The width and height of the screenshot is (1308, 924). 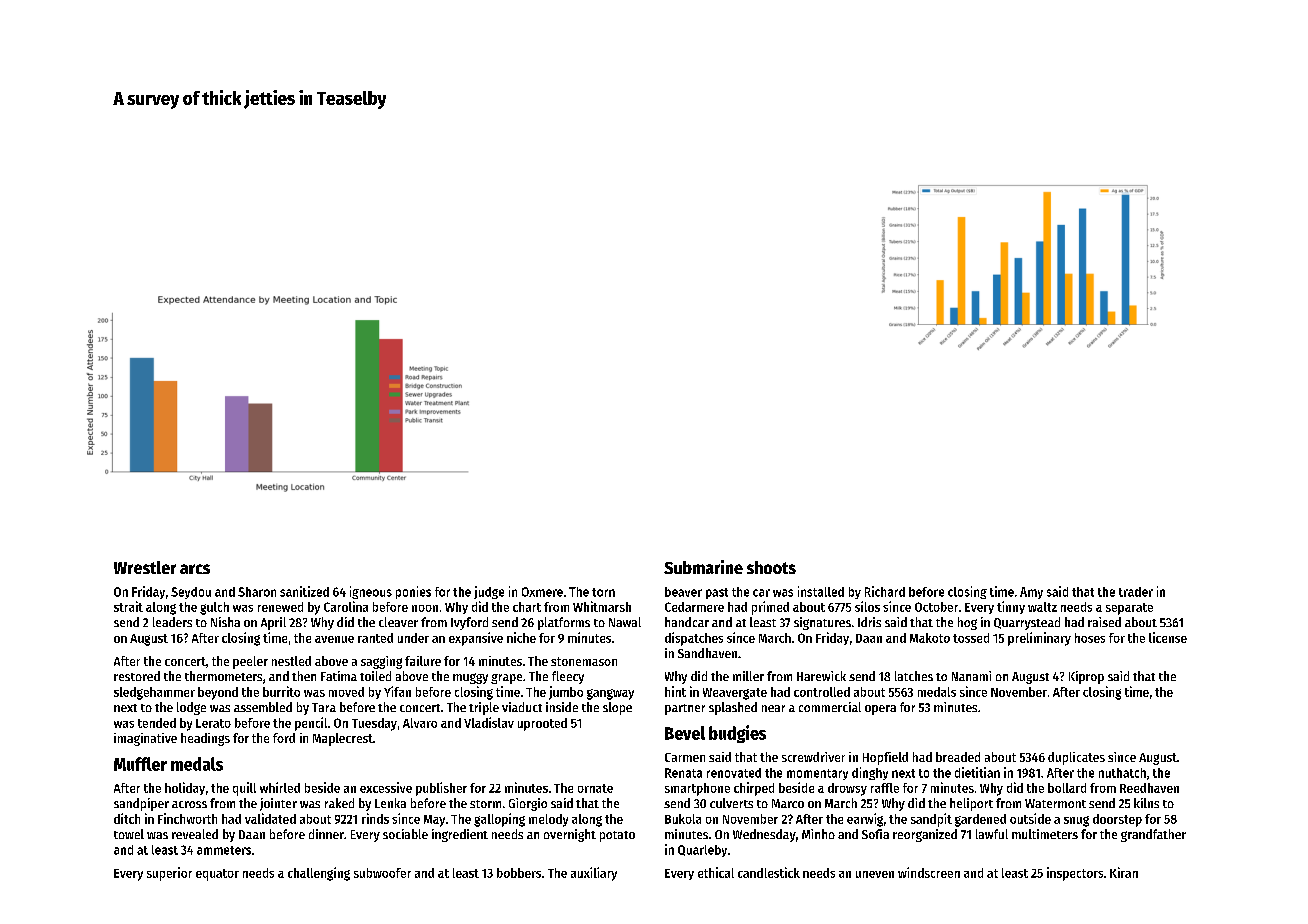 I want to click on sledgehammer, so click(x=154, y=693).
